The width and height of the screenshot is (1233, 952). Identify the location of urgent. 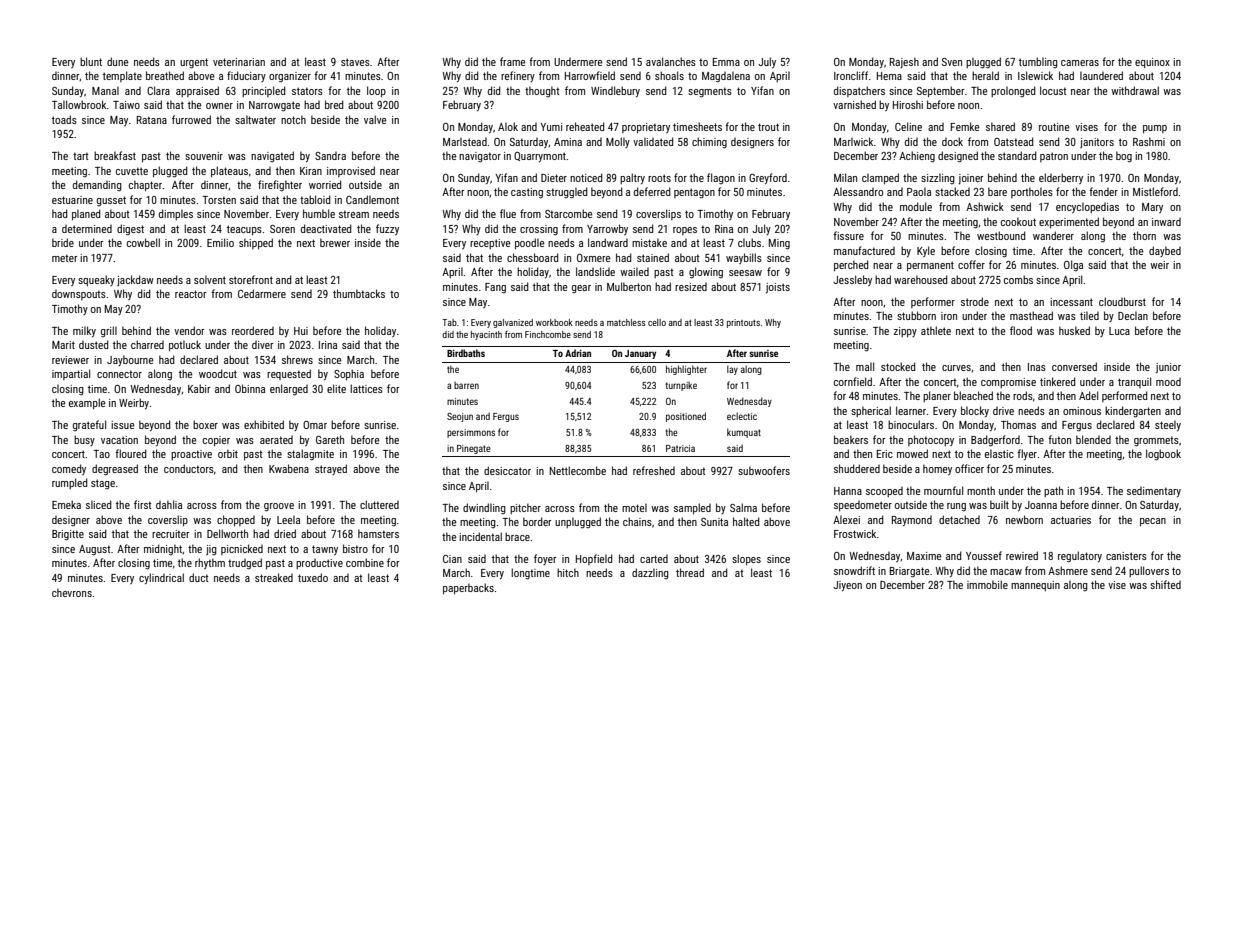
(194, 63).
